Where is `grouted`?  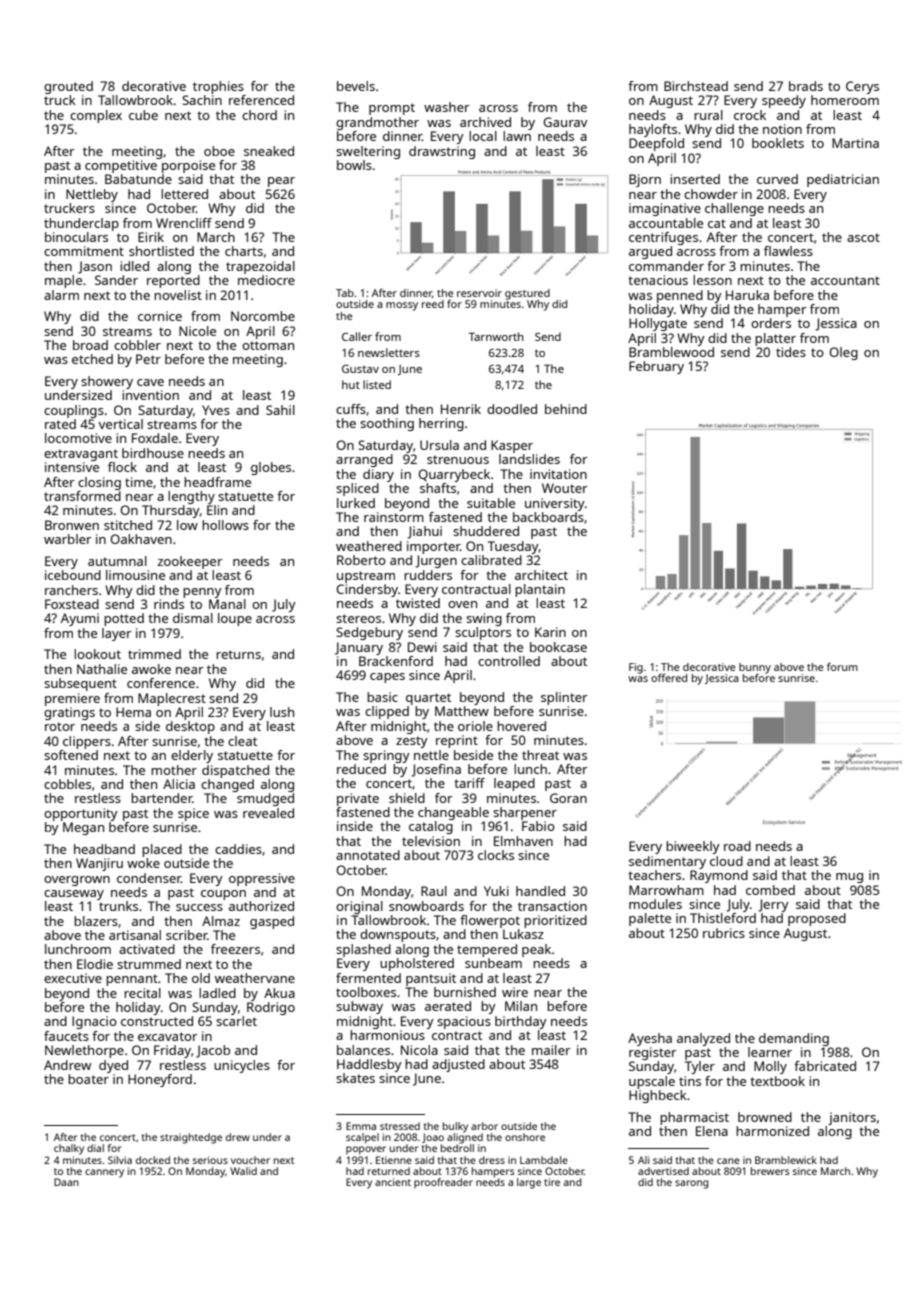
grouted is located at coordinates (68, 87).
